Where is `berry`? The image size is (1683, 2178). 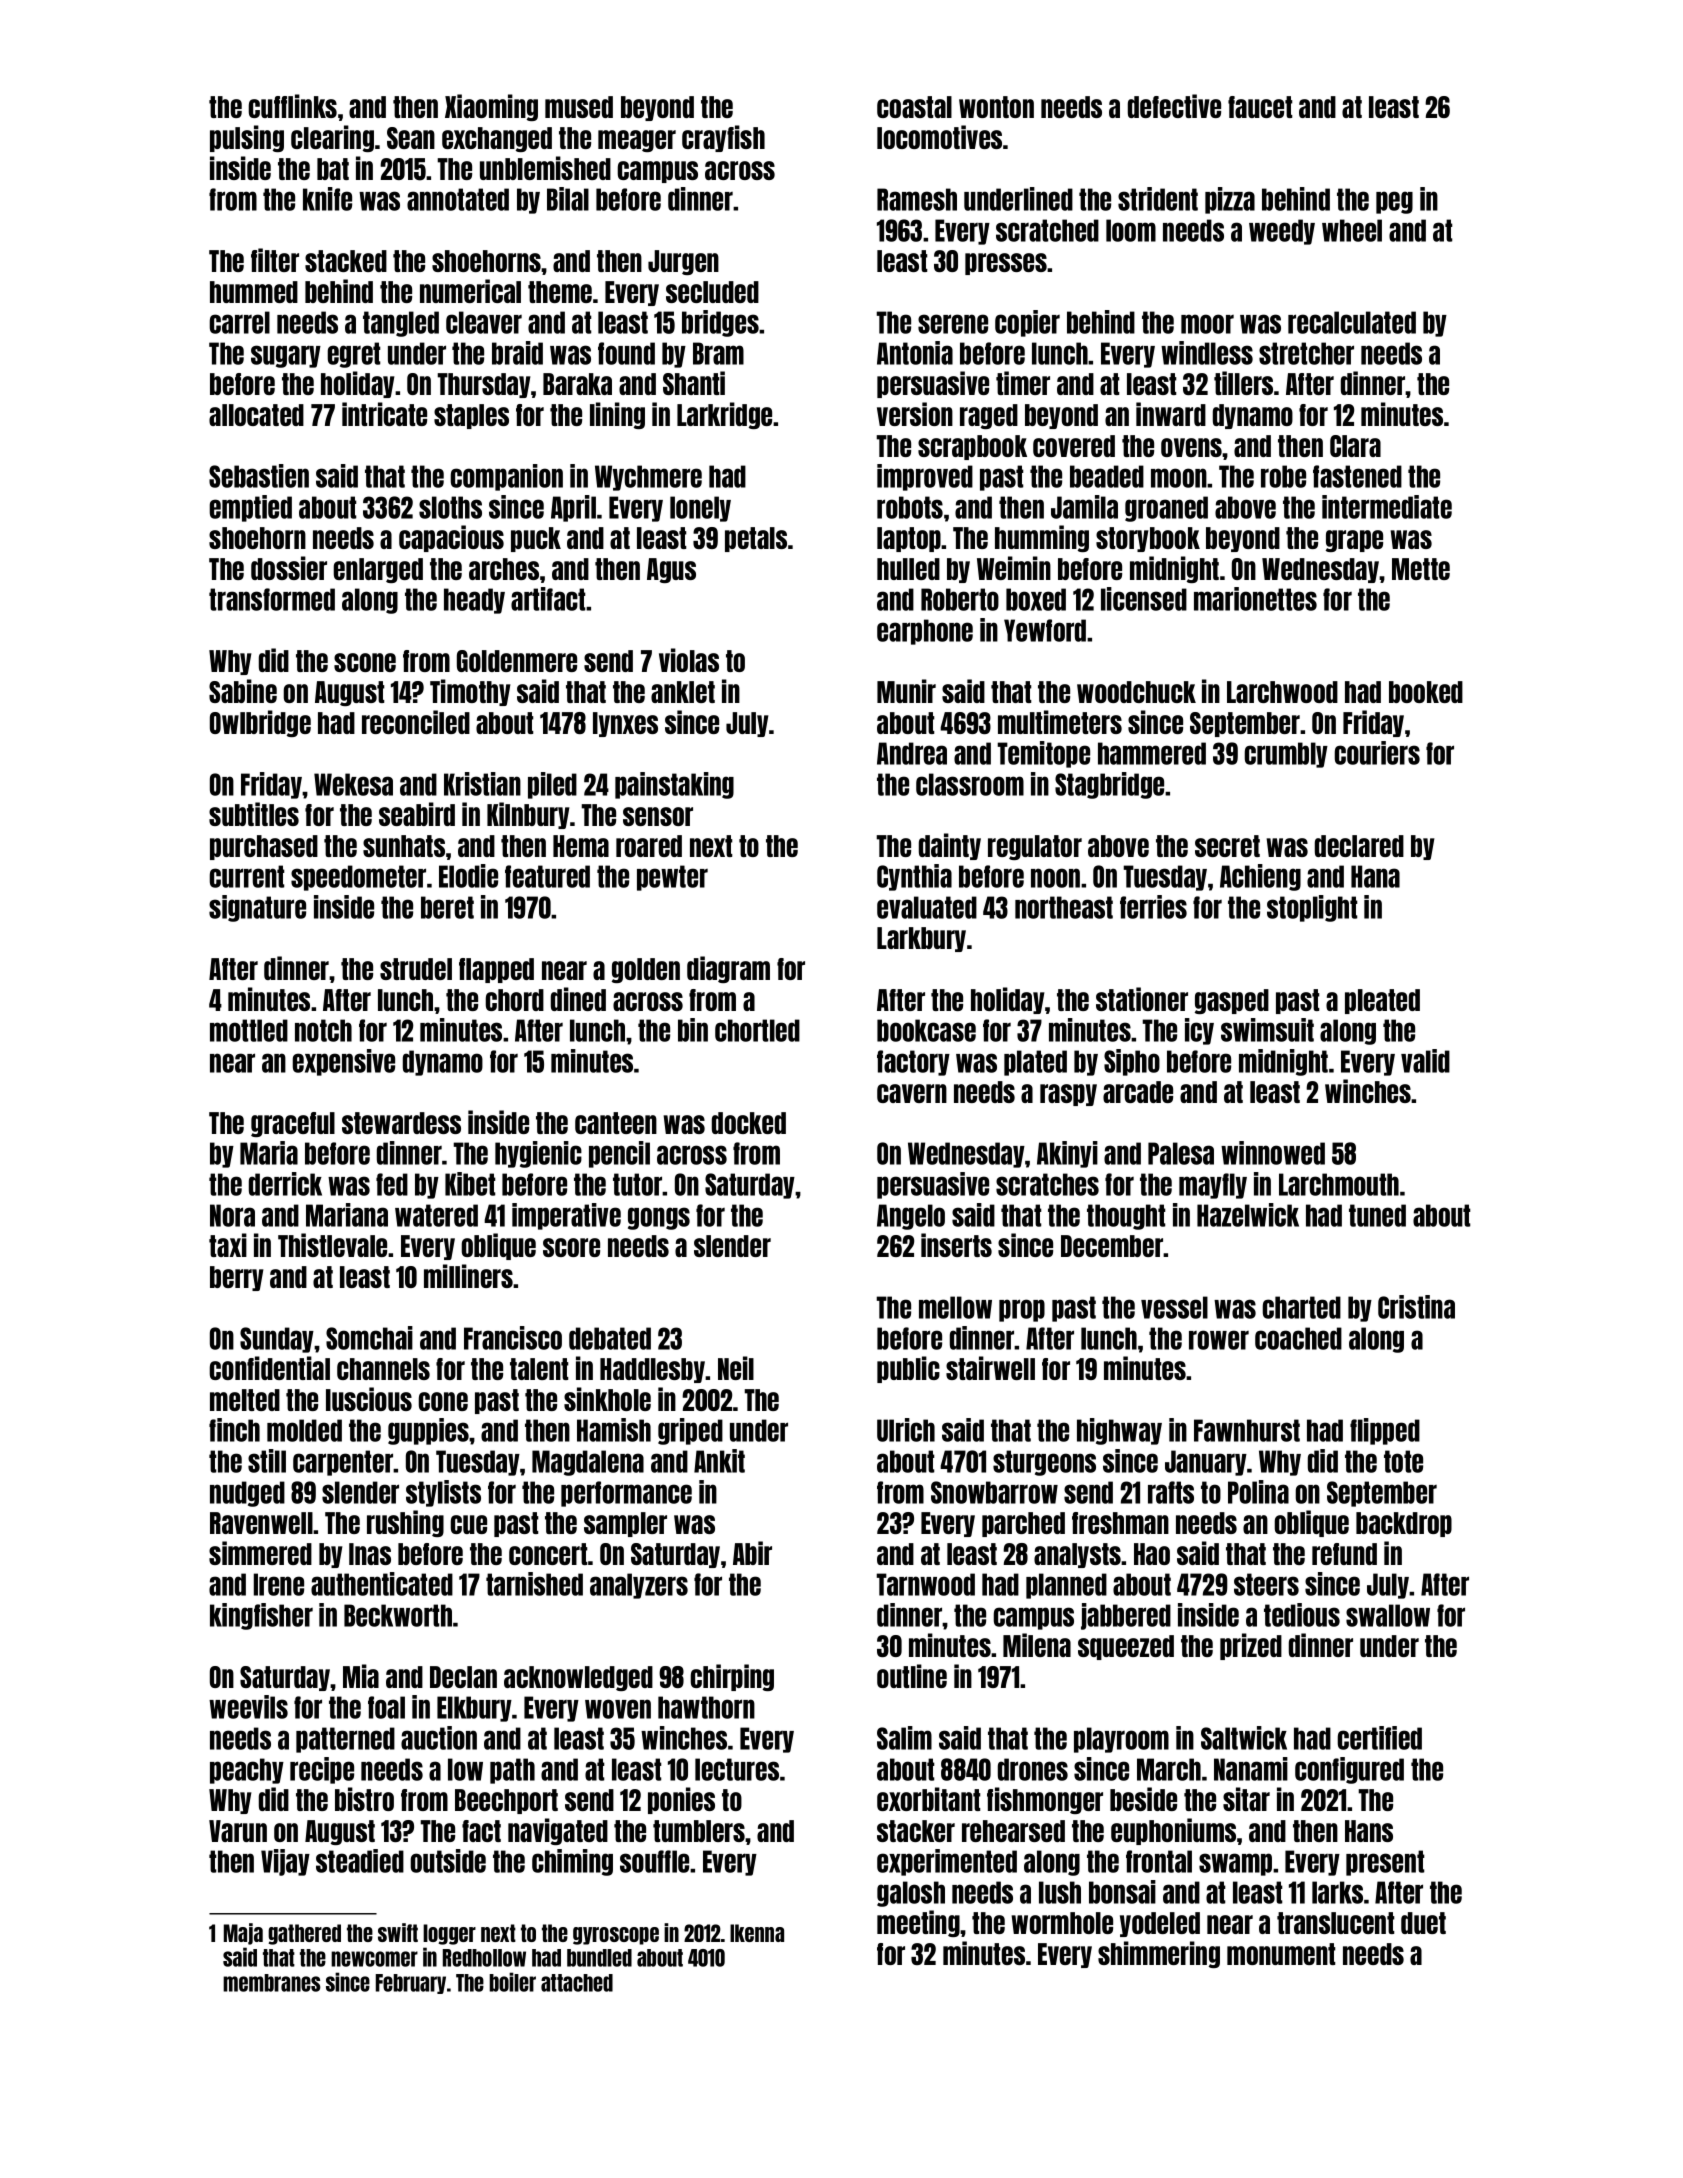 berry is located at coordinates (236, 1278).
